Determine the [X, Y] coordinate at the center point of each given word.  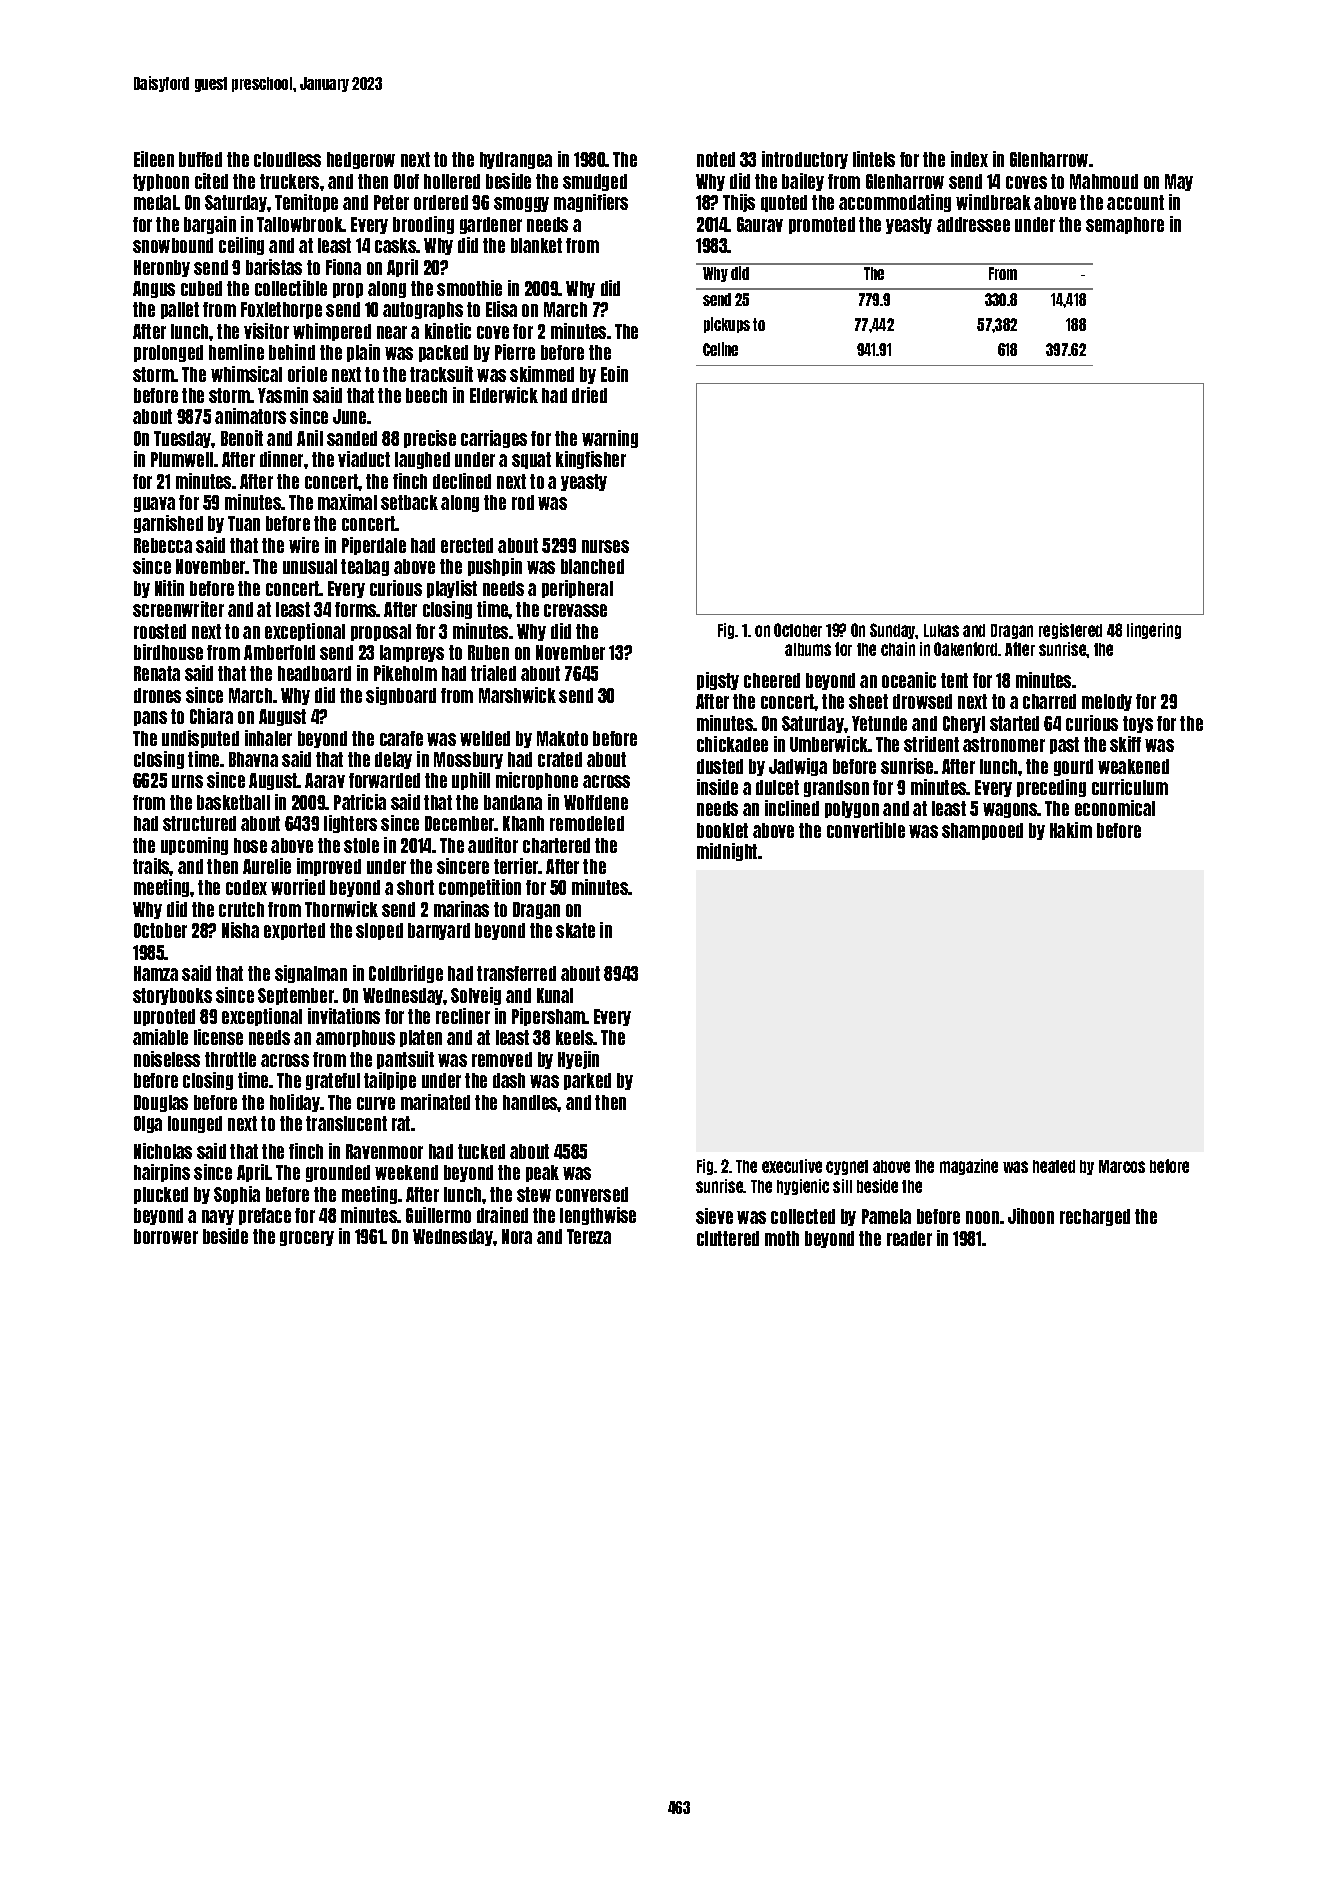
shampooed [982, 831]
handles [530, 1102]
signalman [311, 974]
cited [211, 181]
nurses [605, 546]
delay [393, 760]
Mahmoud [1104, 181]
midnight [727, 852]
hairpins [162, 1173]
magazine [969, 1167]
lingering [1154, 631]
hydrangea [516, 160]
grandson [836, 788]
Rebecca [163, 545]
